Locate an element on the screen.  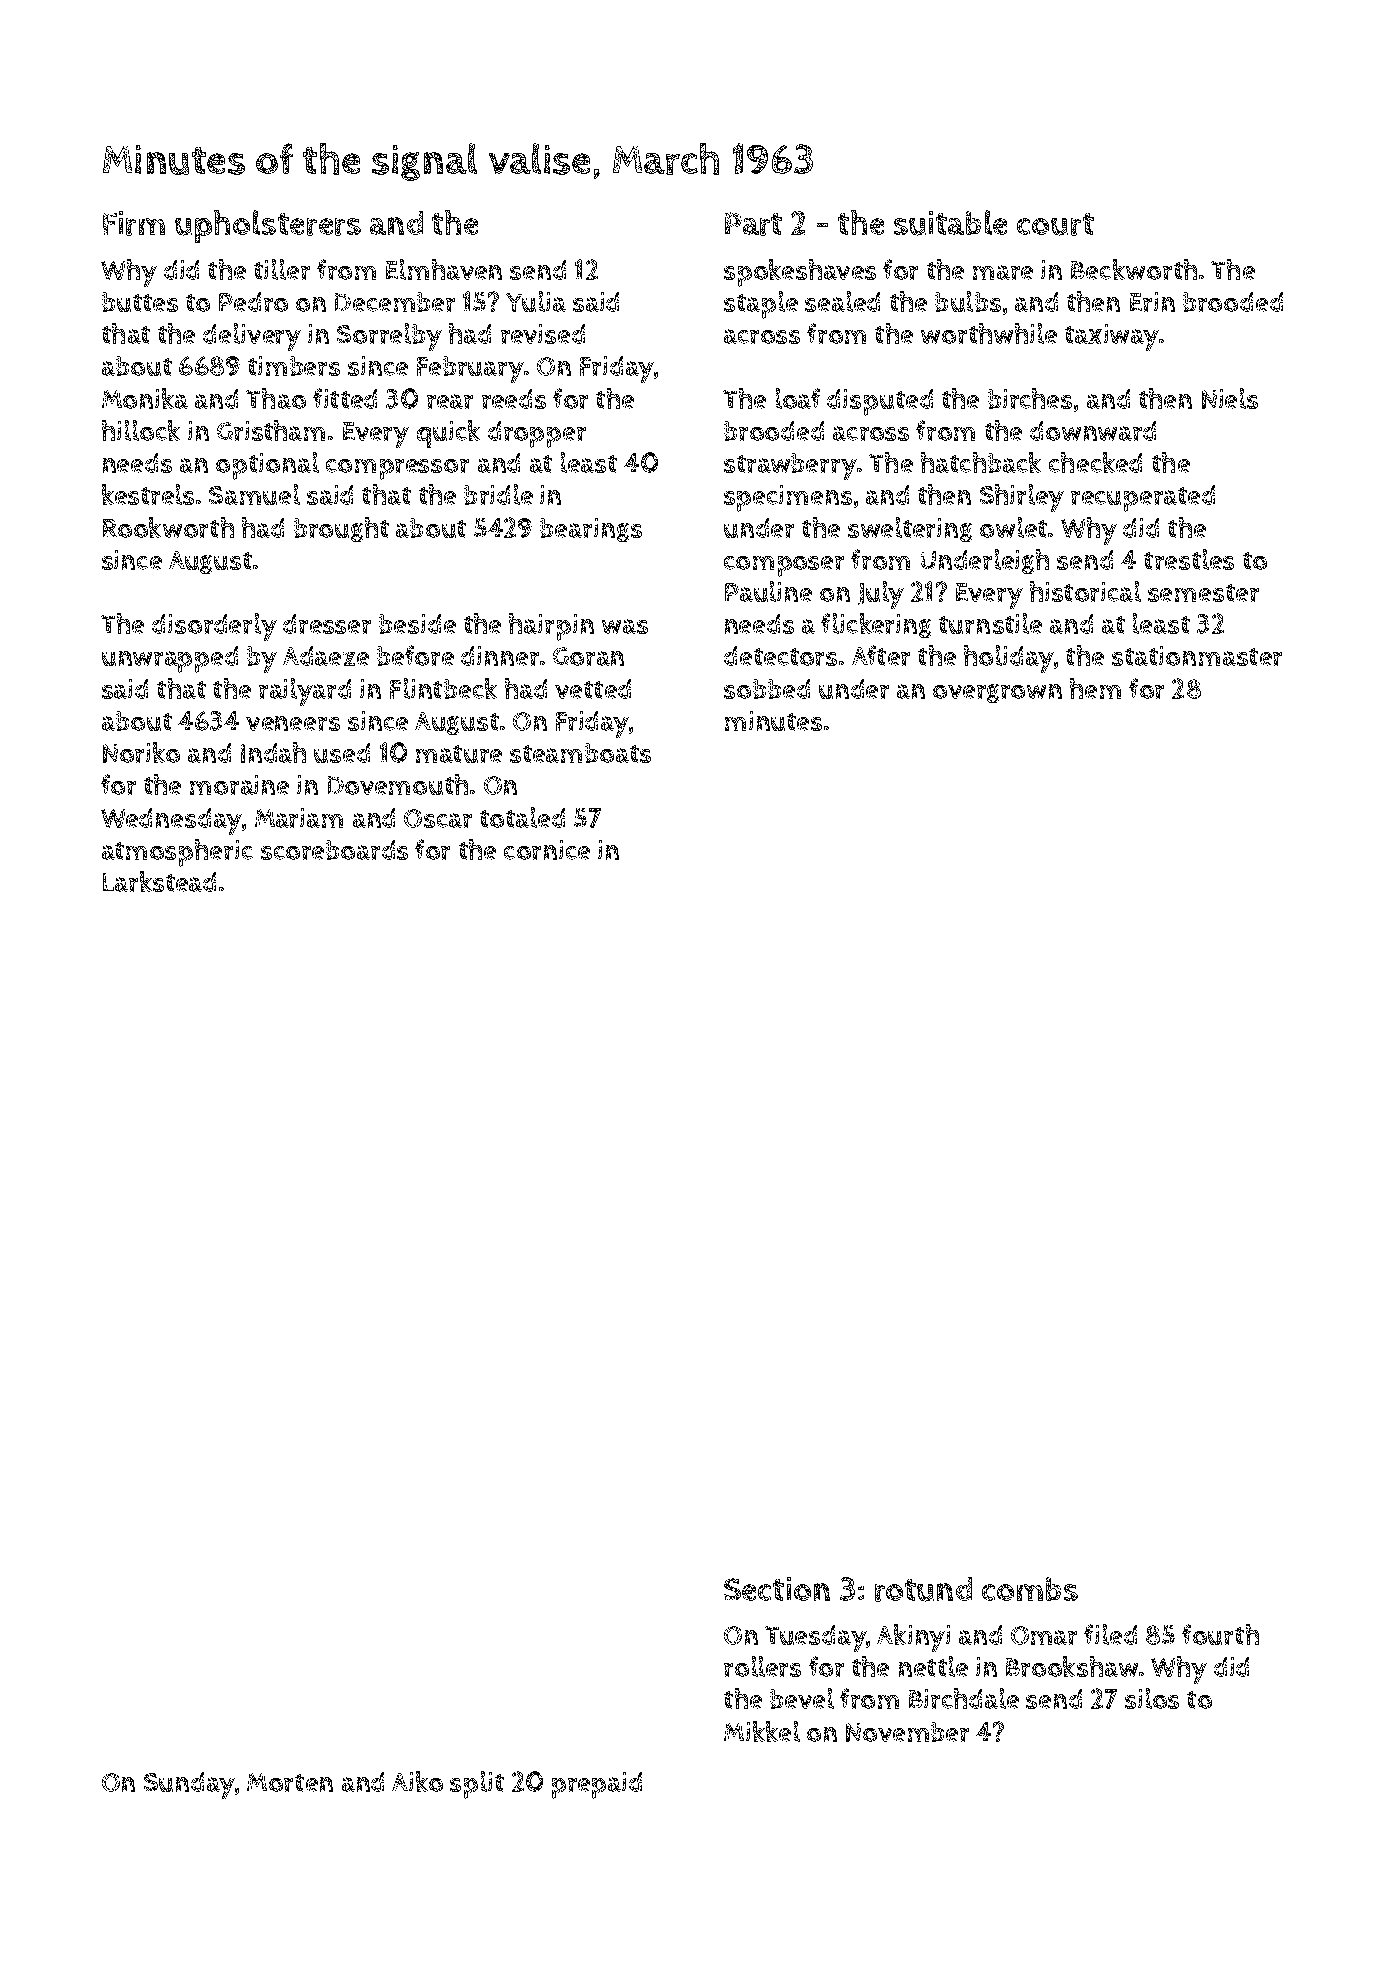
Morten is located at coordinates (290, 1782).
